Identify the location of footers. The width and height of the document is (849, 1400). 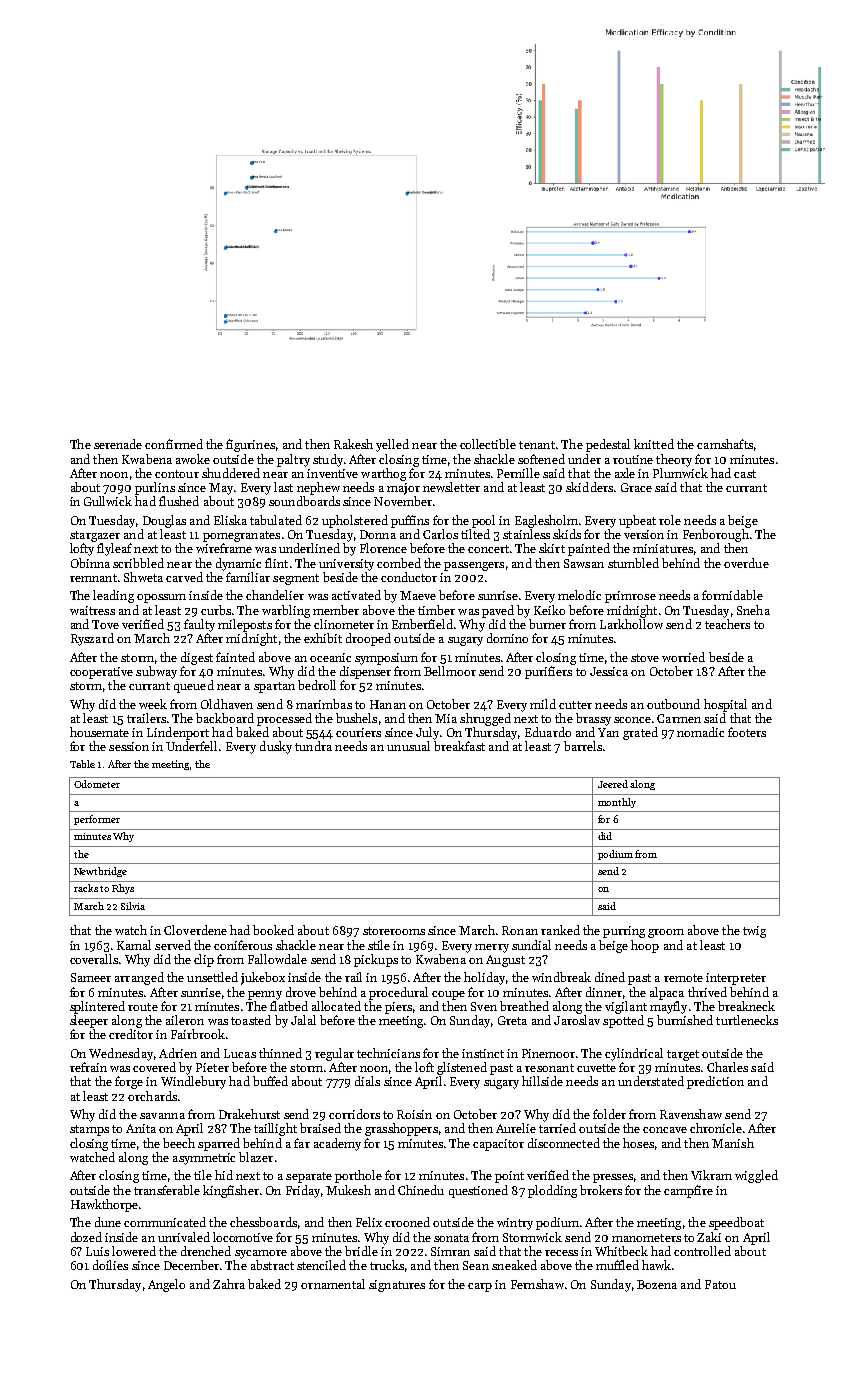
(747, 732).
